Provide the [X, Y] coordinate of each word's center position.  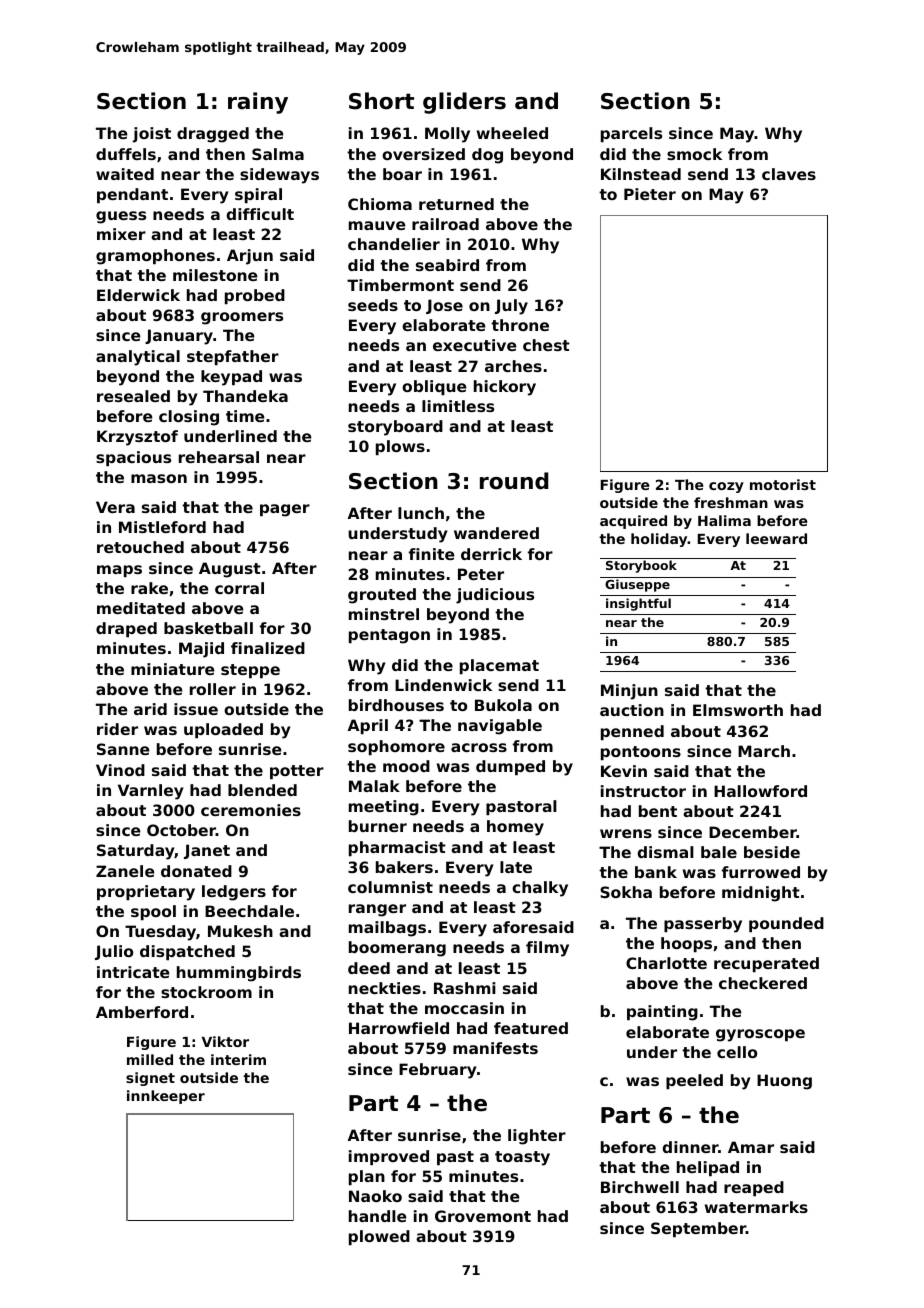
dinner [690, 1147]
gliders [464, 103]
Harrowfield [399, 1028]
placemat [499, 666]
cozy [726, 487]
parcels [631, 134]
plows [400, 447]
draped [126, 629]
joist [151, 135]
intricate [133, 972]
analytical [138, 358]
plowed [379, 1237]
